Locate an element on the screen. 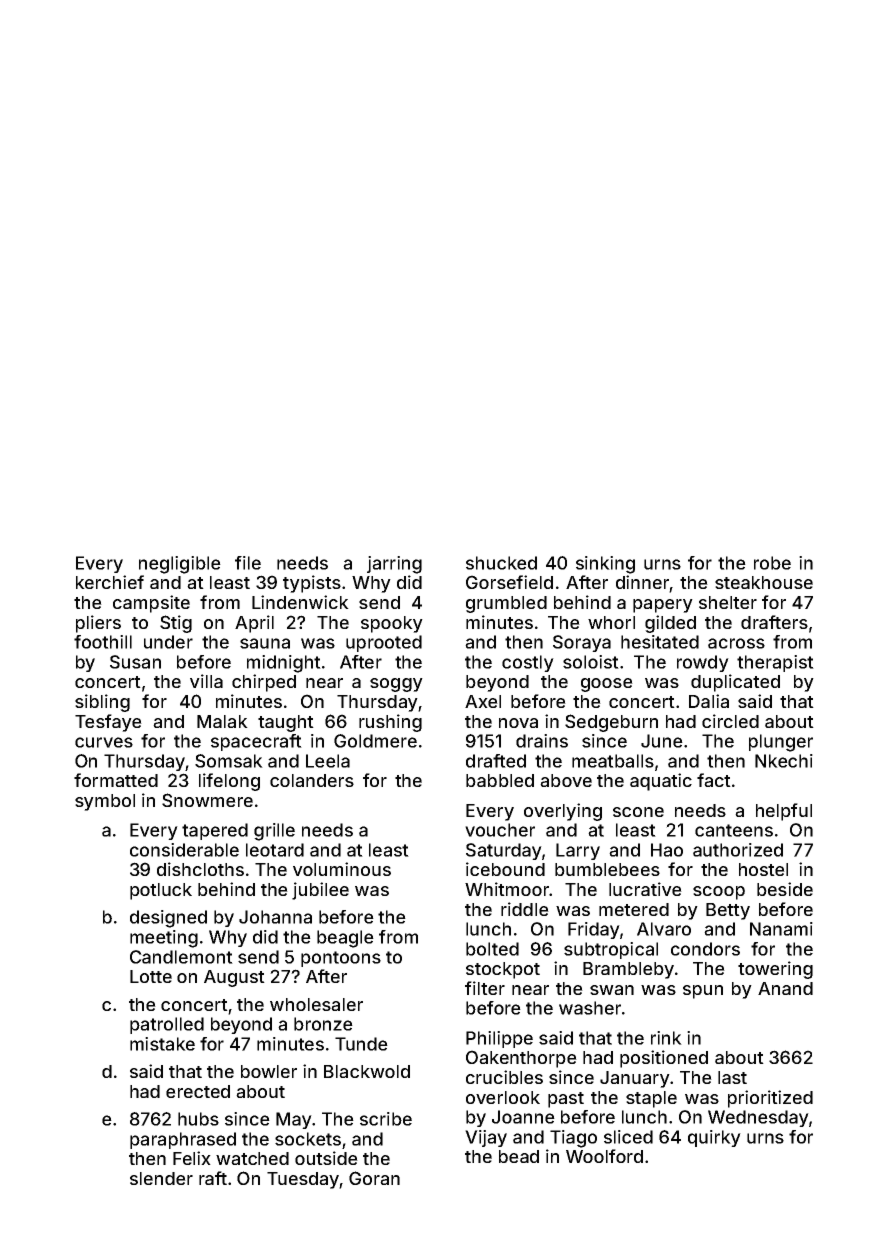  robe is located at coordinates (772, 563).
